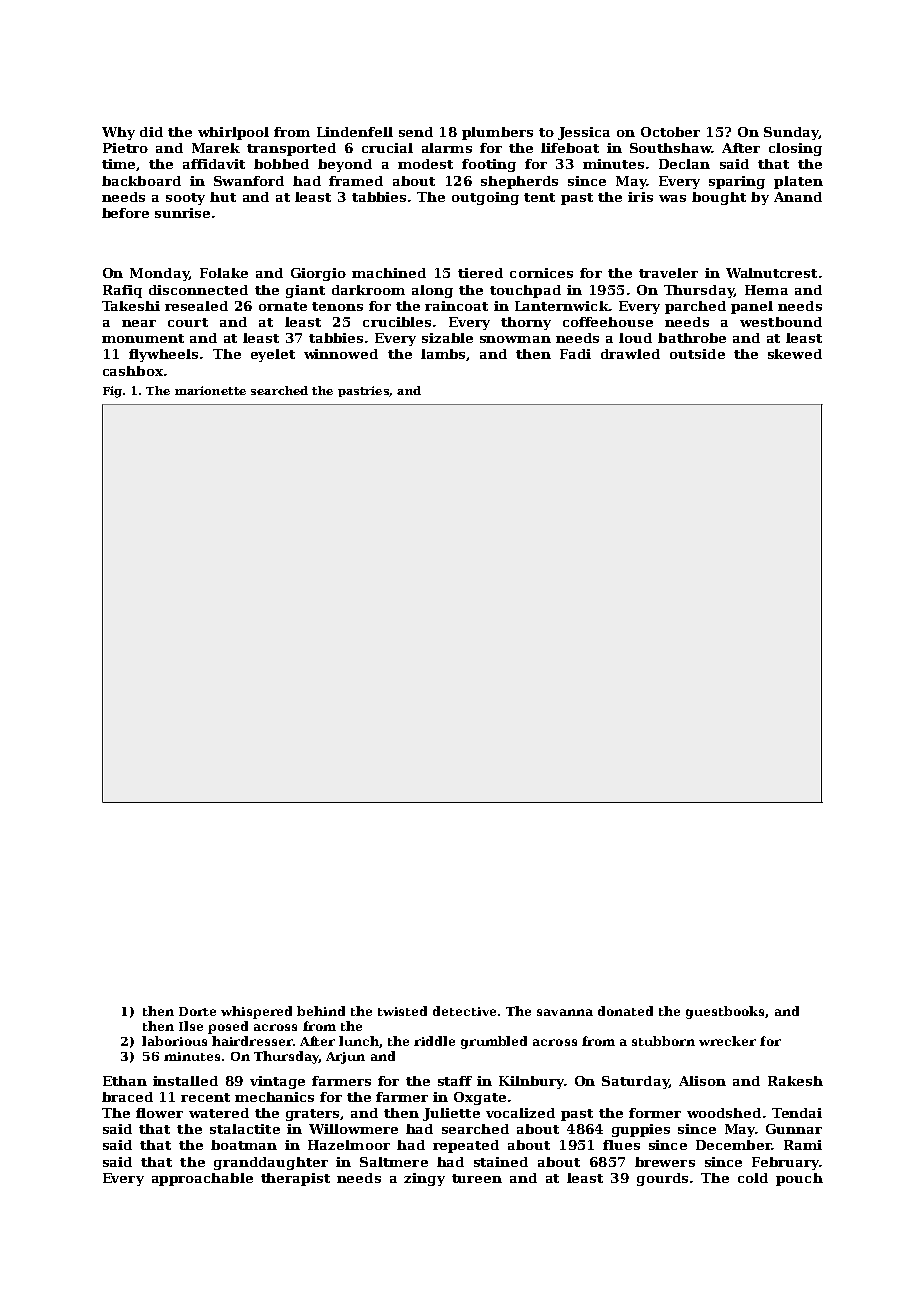 This screenshot has width=924, height=1308. What do you see at coordinates (402, 1011) in the screenshot?
I see `twisted` at bounding box center [402, 1011].
